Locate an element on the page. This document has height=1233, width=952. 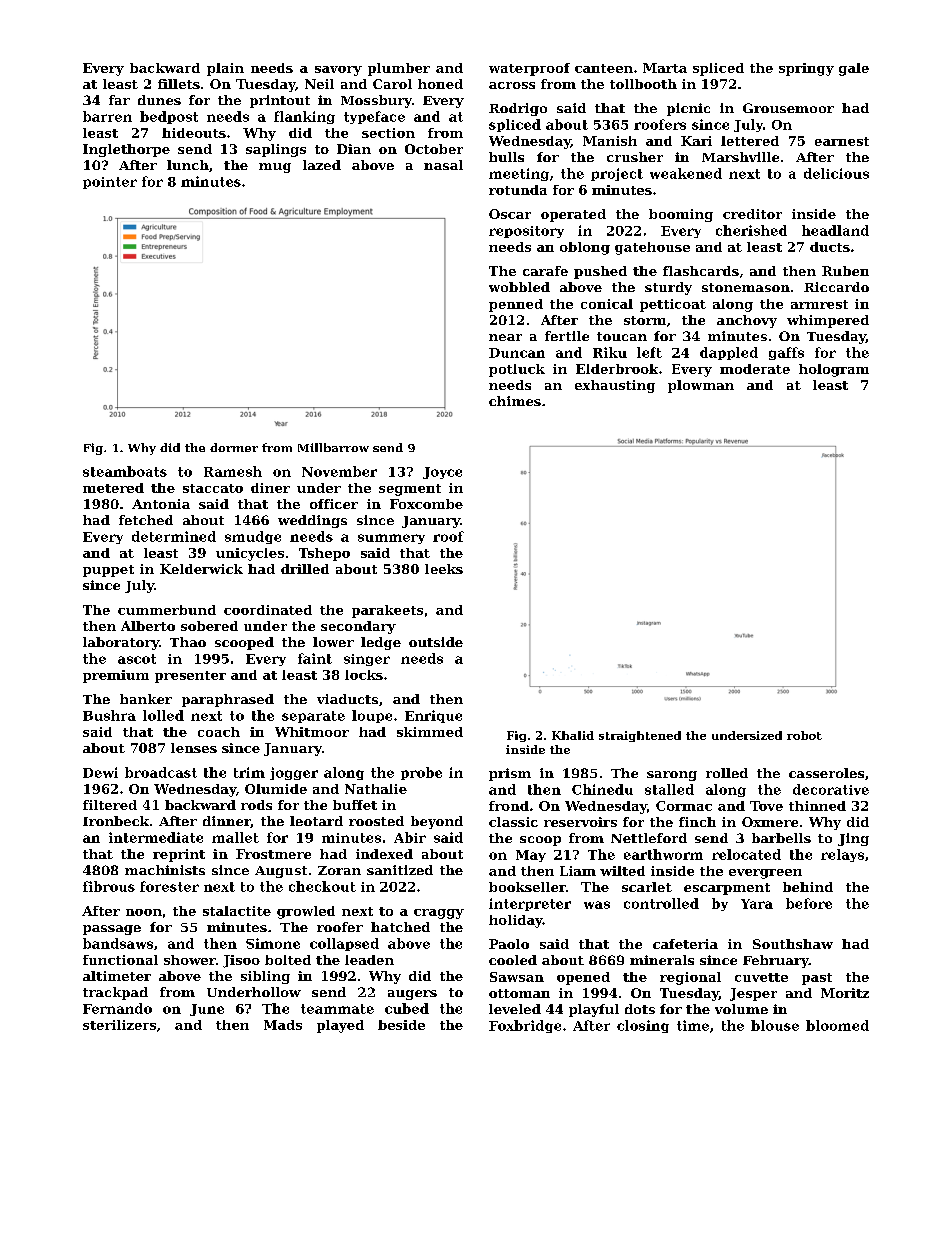
stonemason is located at coordinates (746, 287).
